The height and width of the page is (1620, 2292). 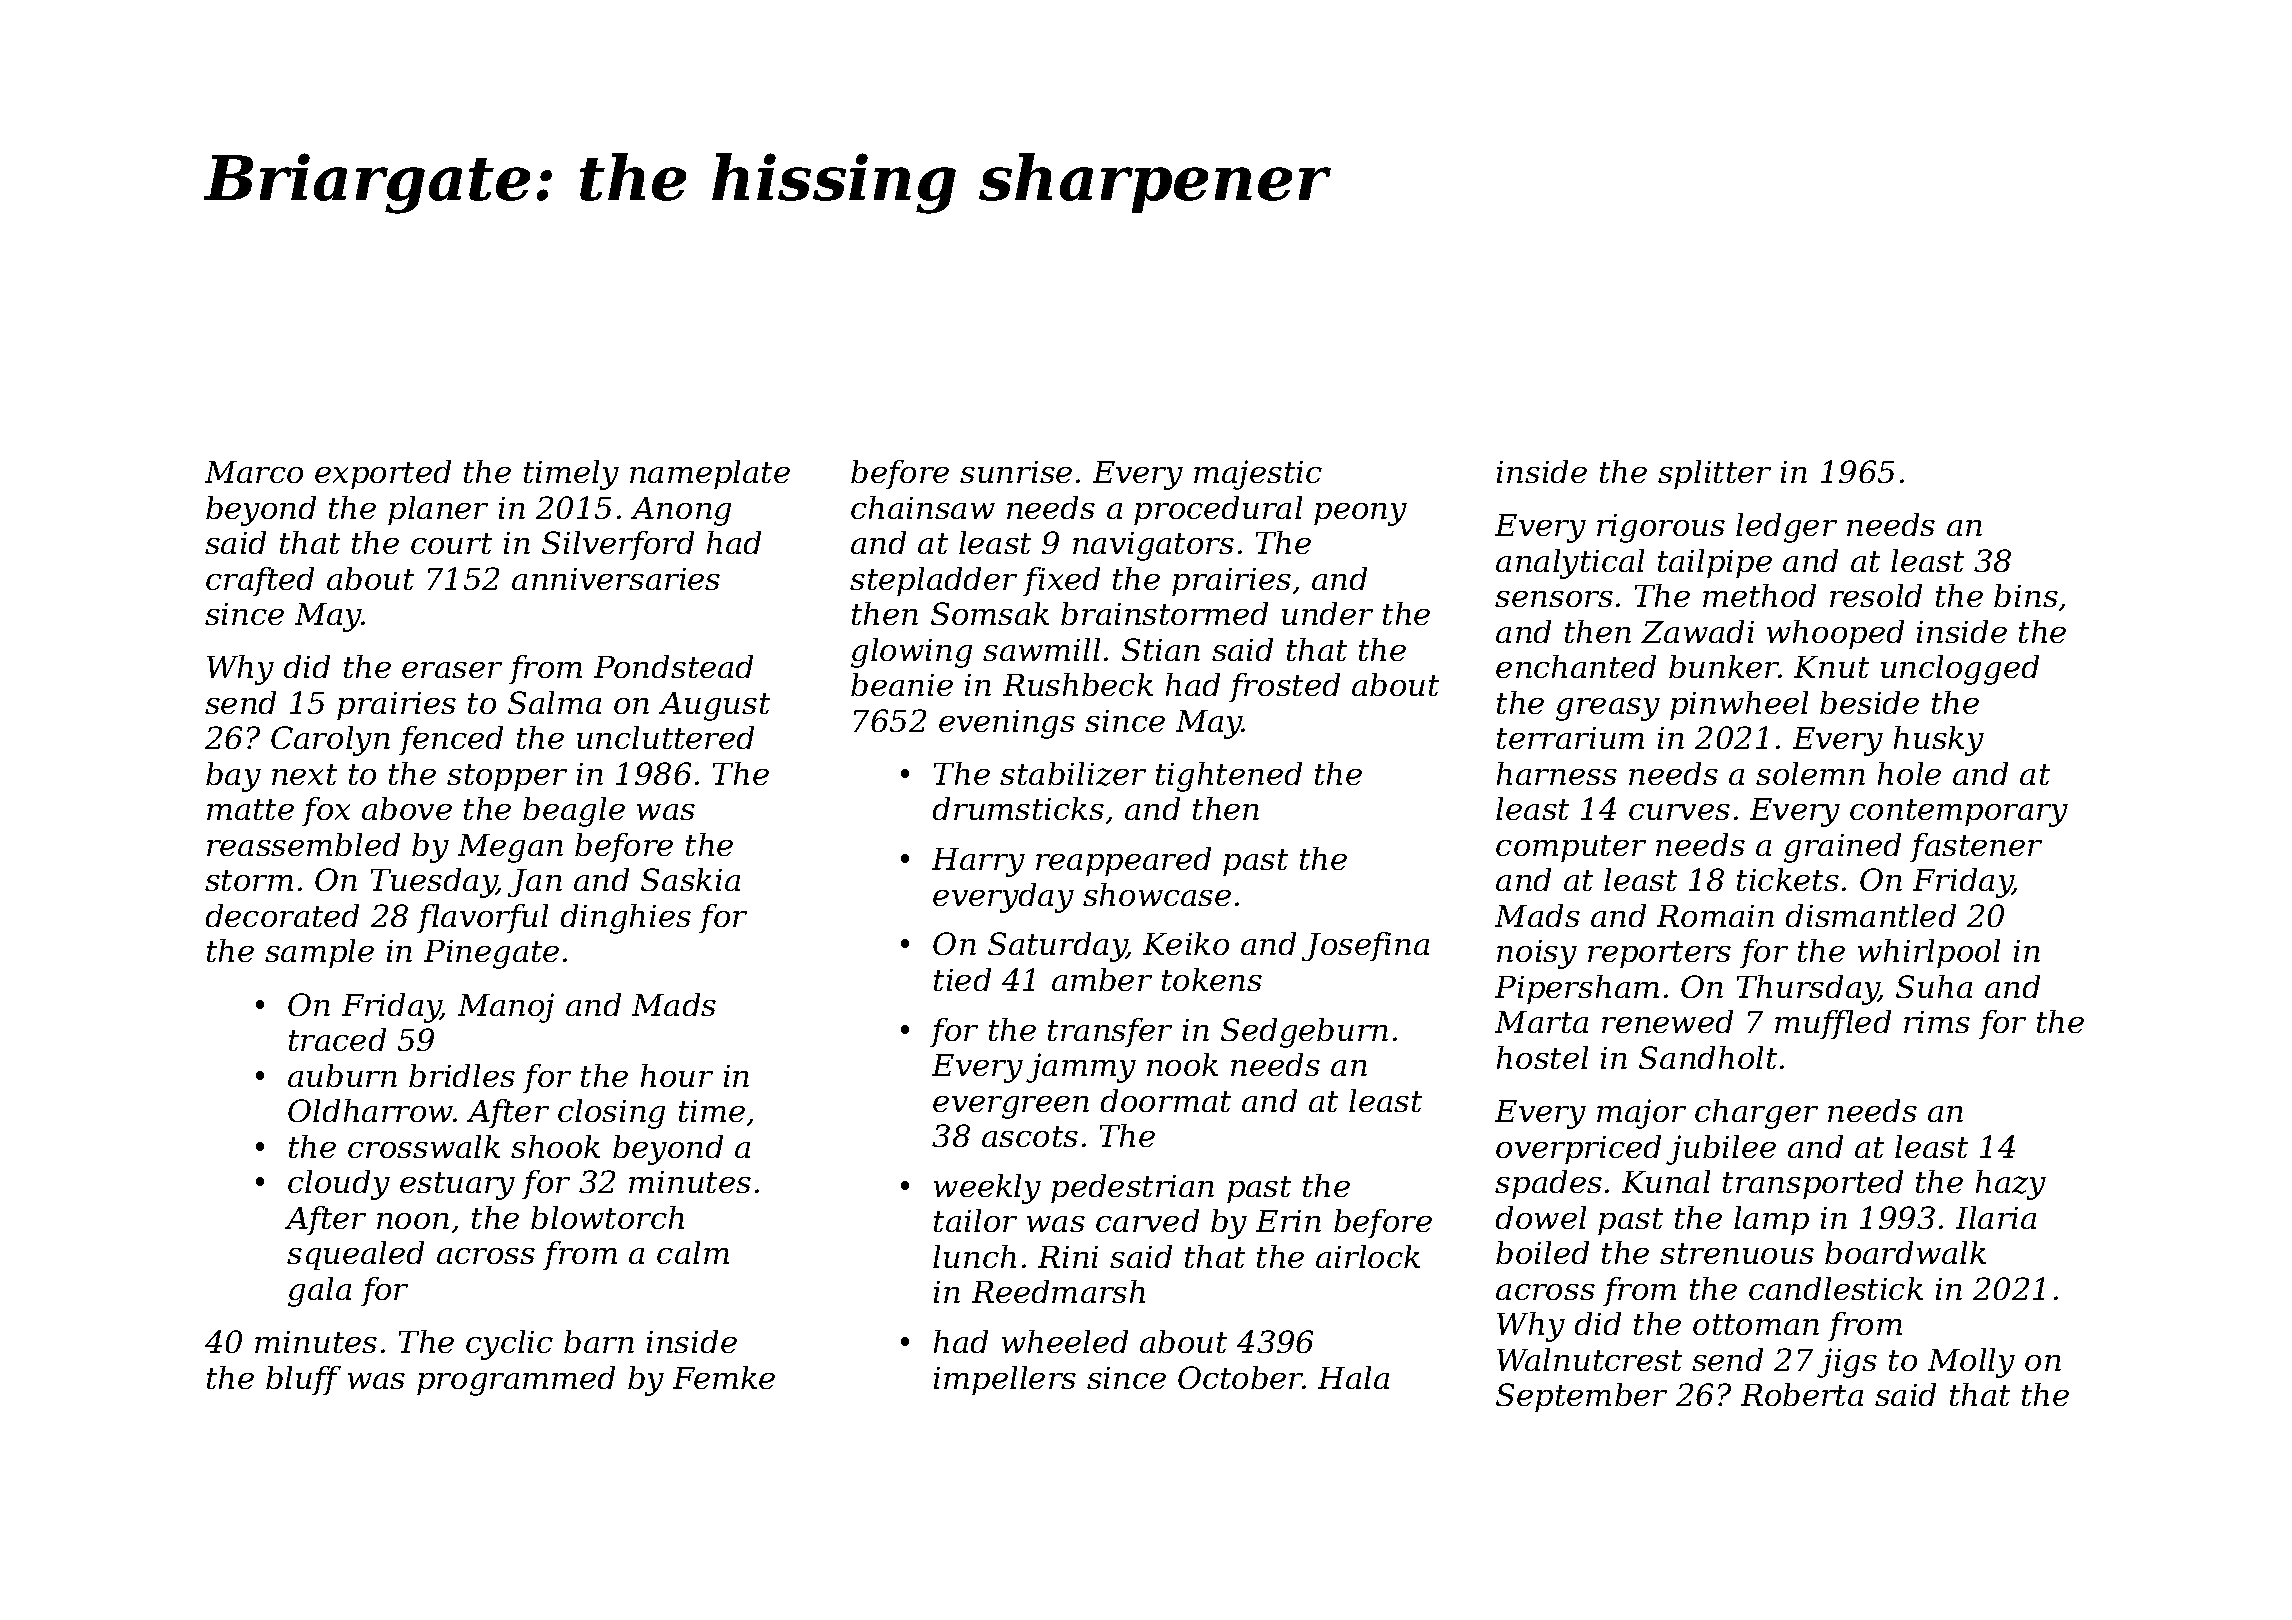 What do you see at coordinates (407, 808) in the page?
I see `above` at bounding box center [407, 808].
